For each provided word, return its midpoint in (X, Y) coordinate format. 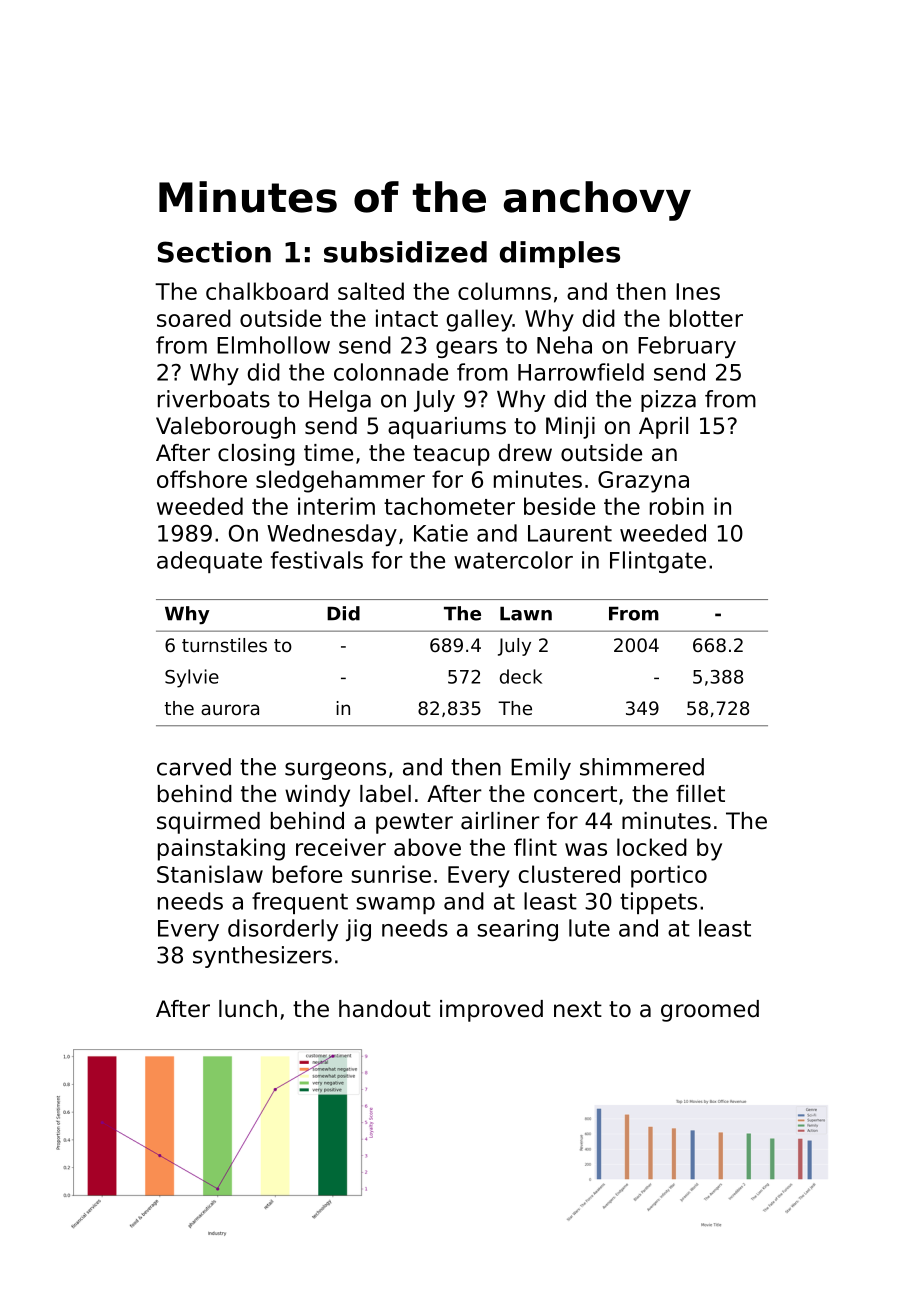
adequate (209, 562)
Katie (441, 533)
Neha (564, 345)
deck (521, 676)
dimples (560, 254)
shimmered (642, 767)
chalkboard (267, 291)
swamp (395, 905)
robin (677, 506)
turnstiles (224, 645)
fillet (700, 794)
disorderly (283, 930)
